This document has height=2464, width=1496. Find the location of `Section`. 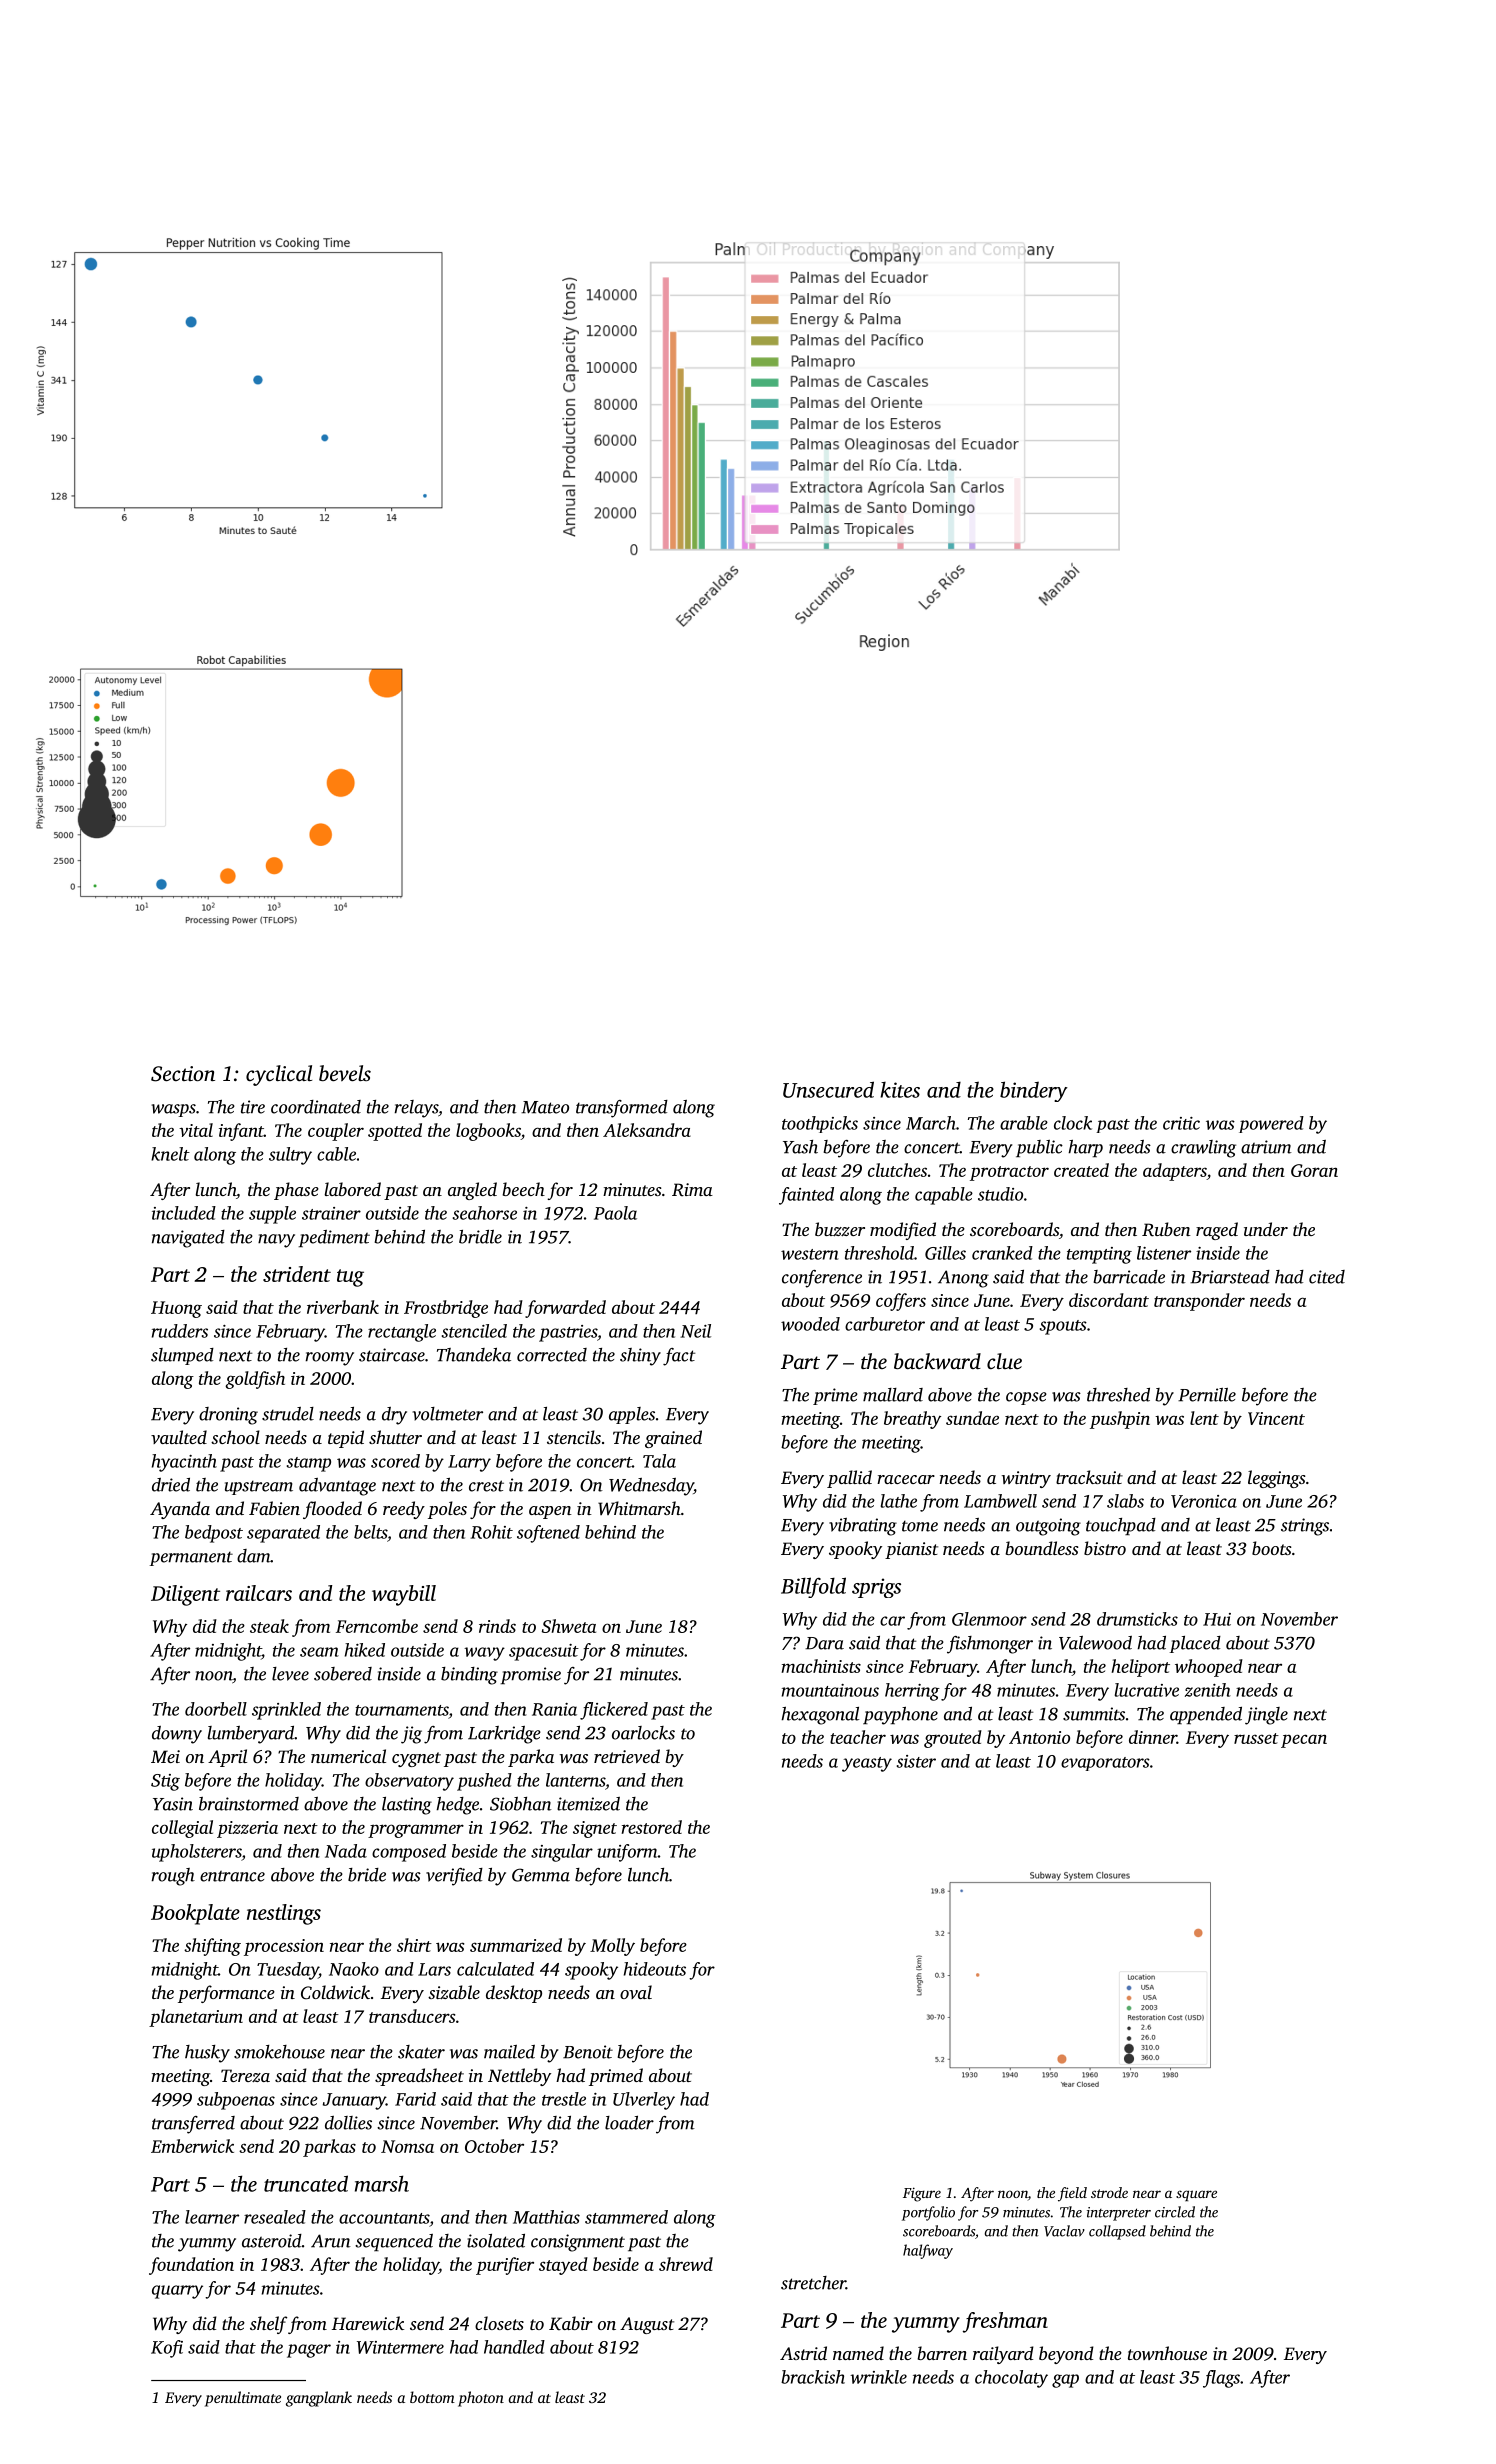

Section is located at coordinates (183, 1074).
